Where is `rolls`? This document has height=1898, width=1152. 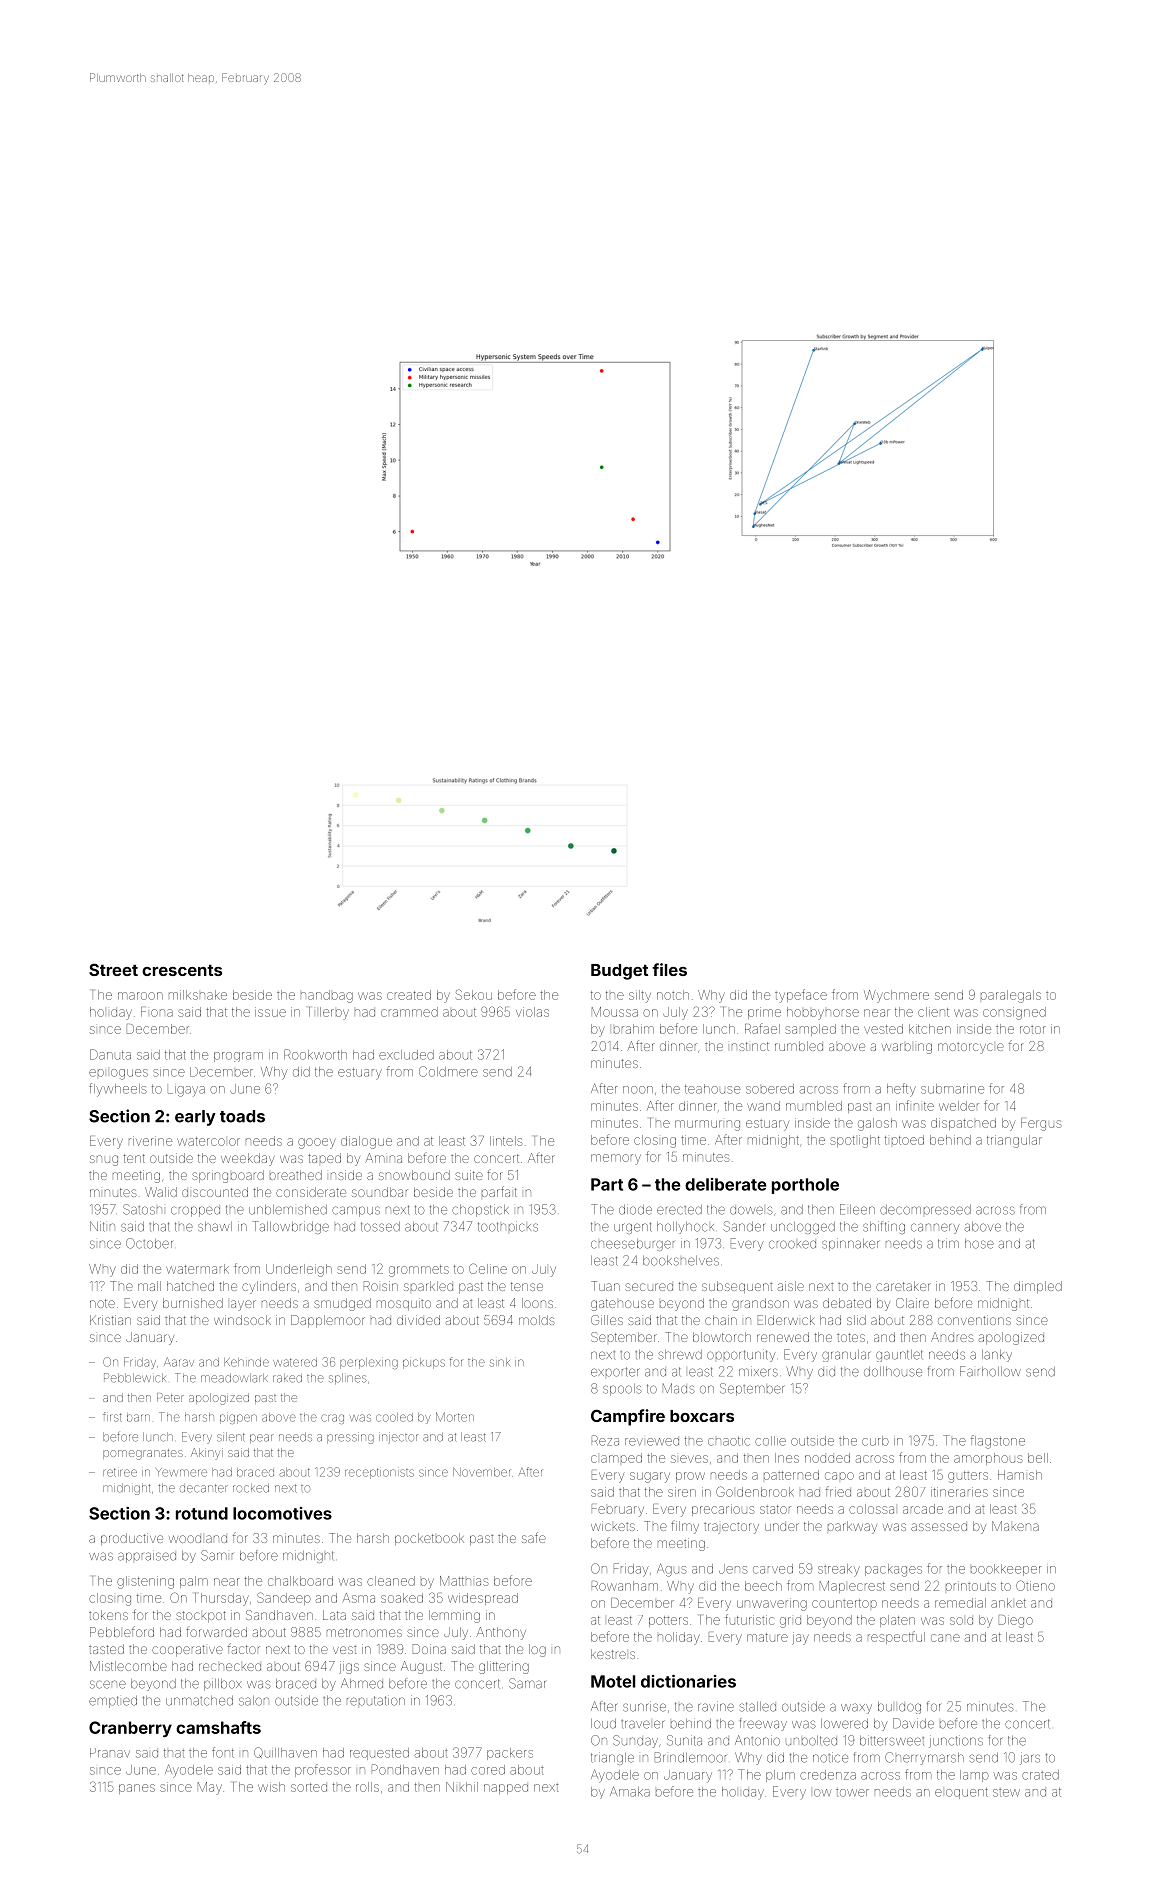 rolls is located at coordinates (367, 1787).
